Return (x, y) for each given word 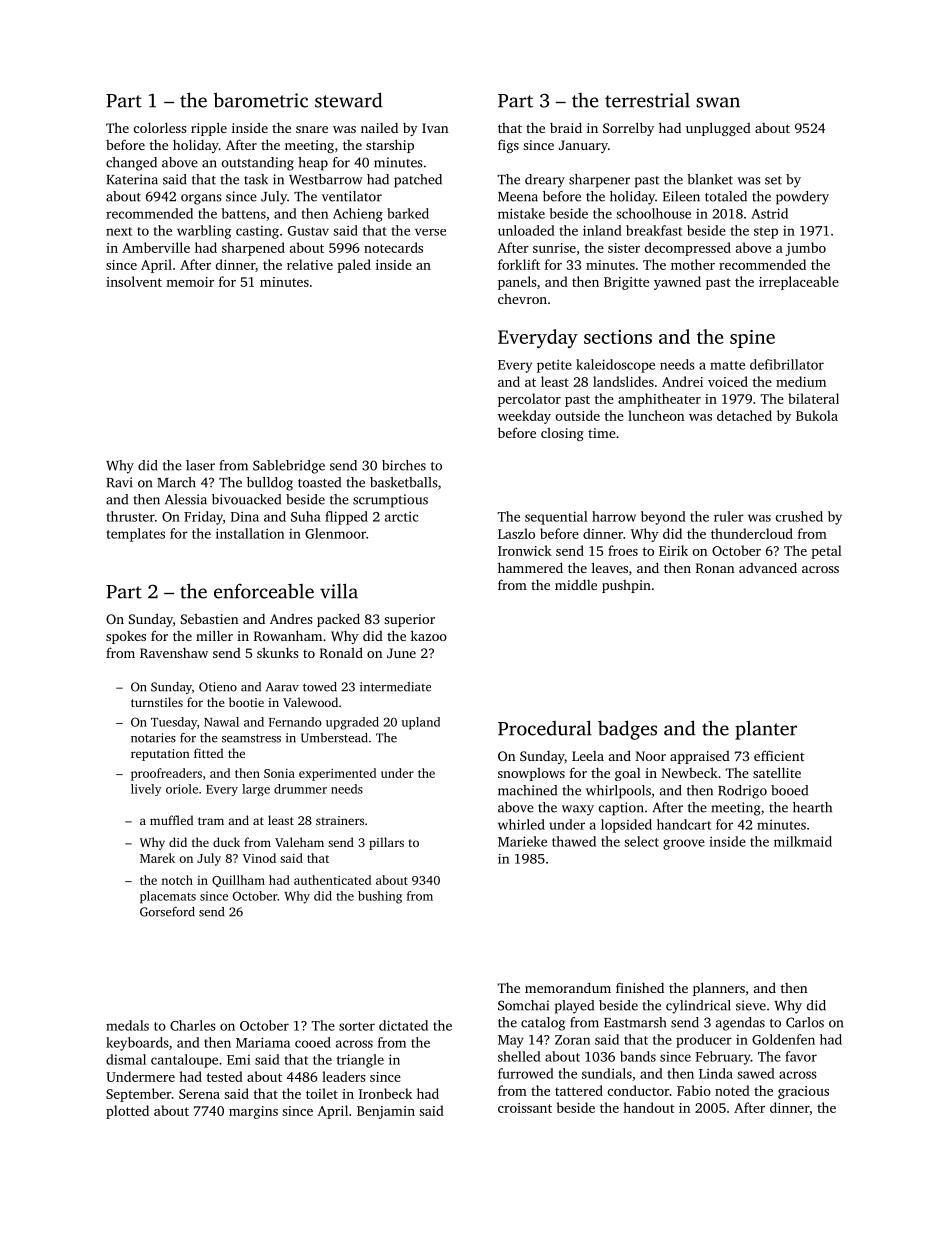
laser (200, 465)
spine (752, 339)
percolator (529, 400)
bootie (246, 702)
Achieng (358, 215)
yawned (677, 283)
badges (627, 730)
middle (576, 585)
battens (244, 213)
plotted (127, 1112)
